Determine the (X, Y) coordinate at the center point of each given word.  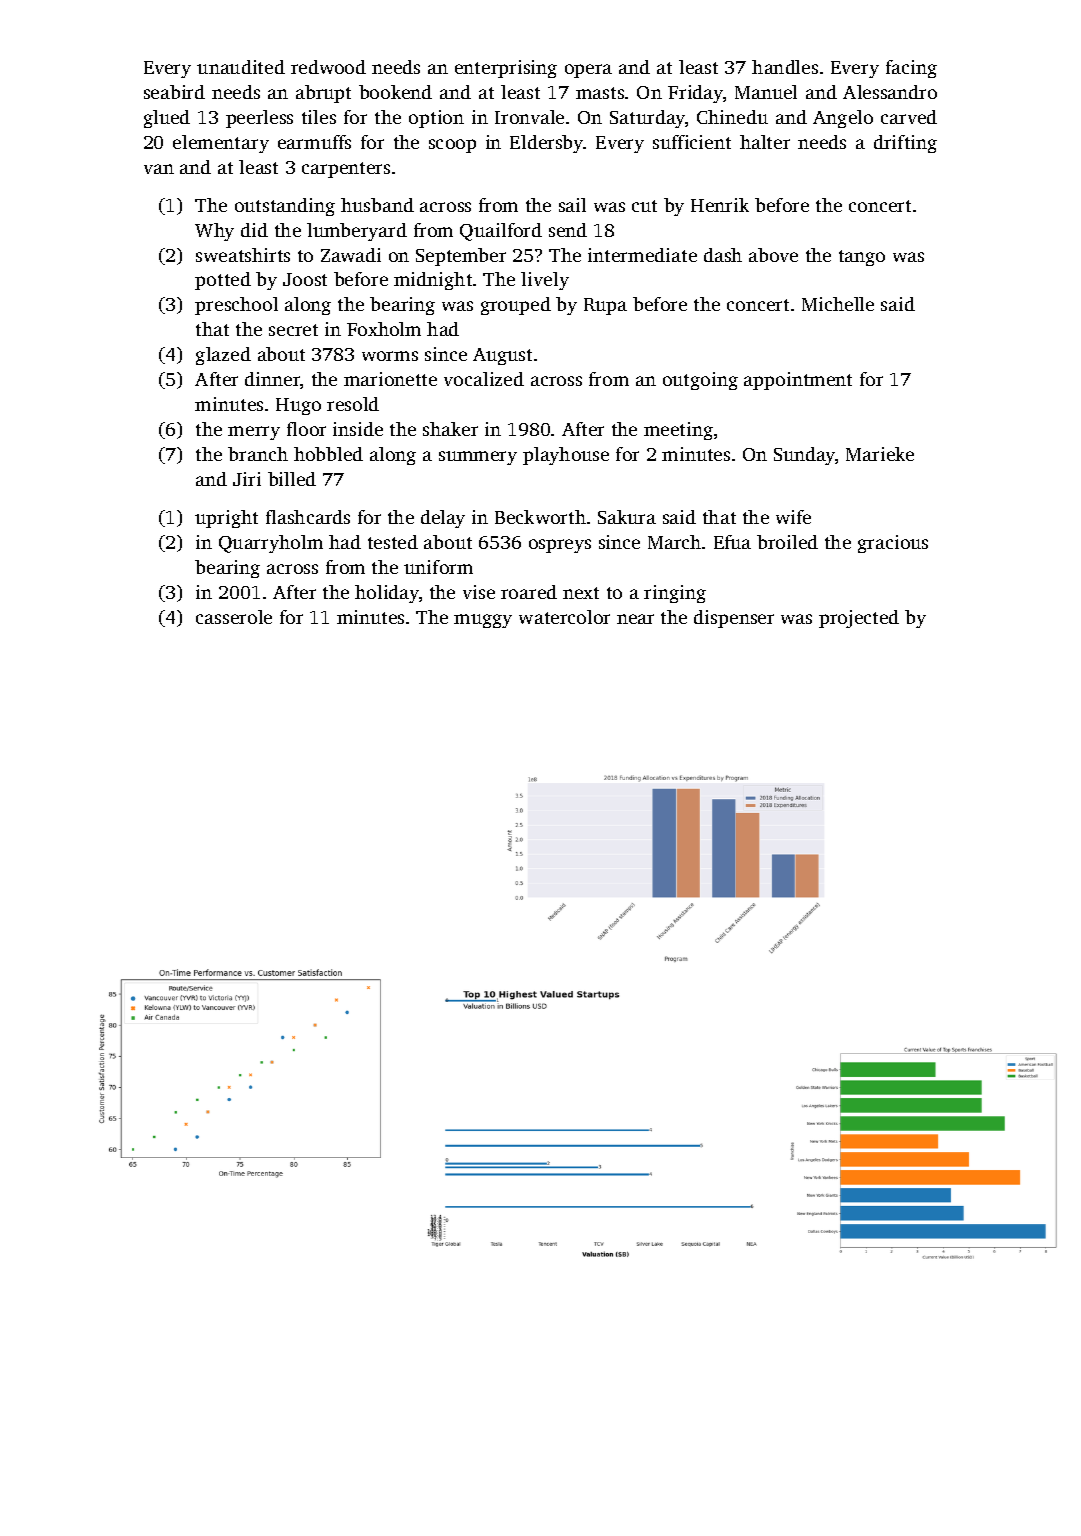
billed (292, 479)
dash (723, 255)
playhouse (566, 456)
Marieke (880, 454)
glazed (223, 356)
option (436, 119)
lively (545, 281)
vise (479, 592)
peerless (259, 119)
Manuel (766, 92)
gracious (893, 544)
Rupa (605, 306)
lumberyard (357, 232)
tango (862, 258)
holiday (387, 594)
